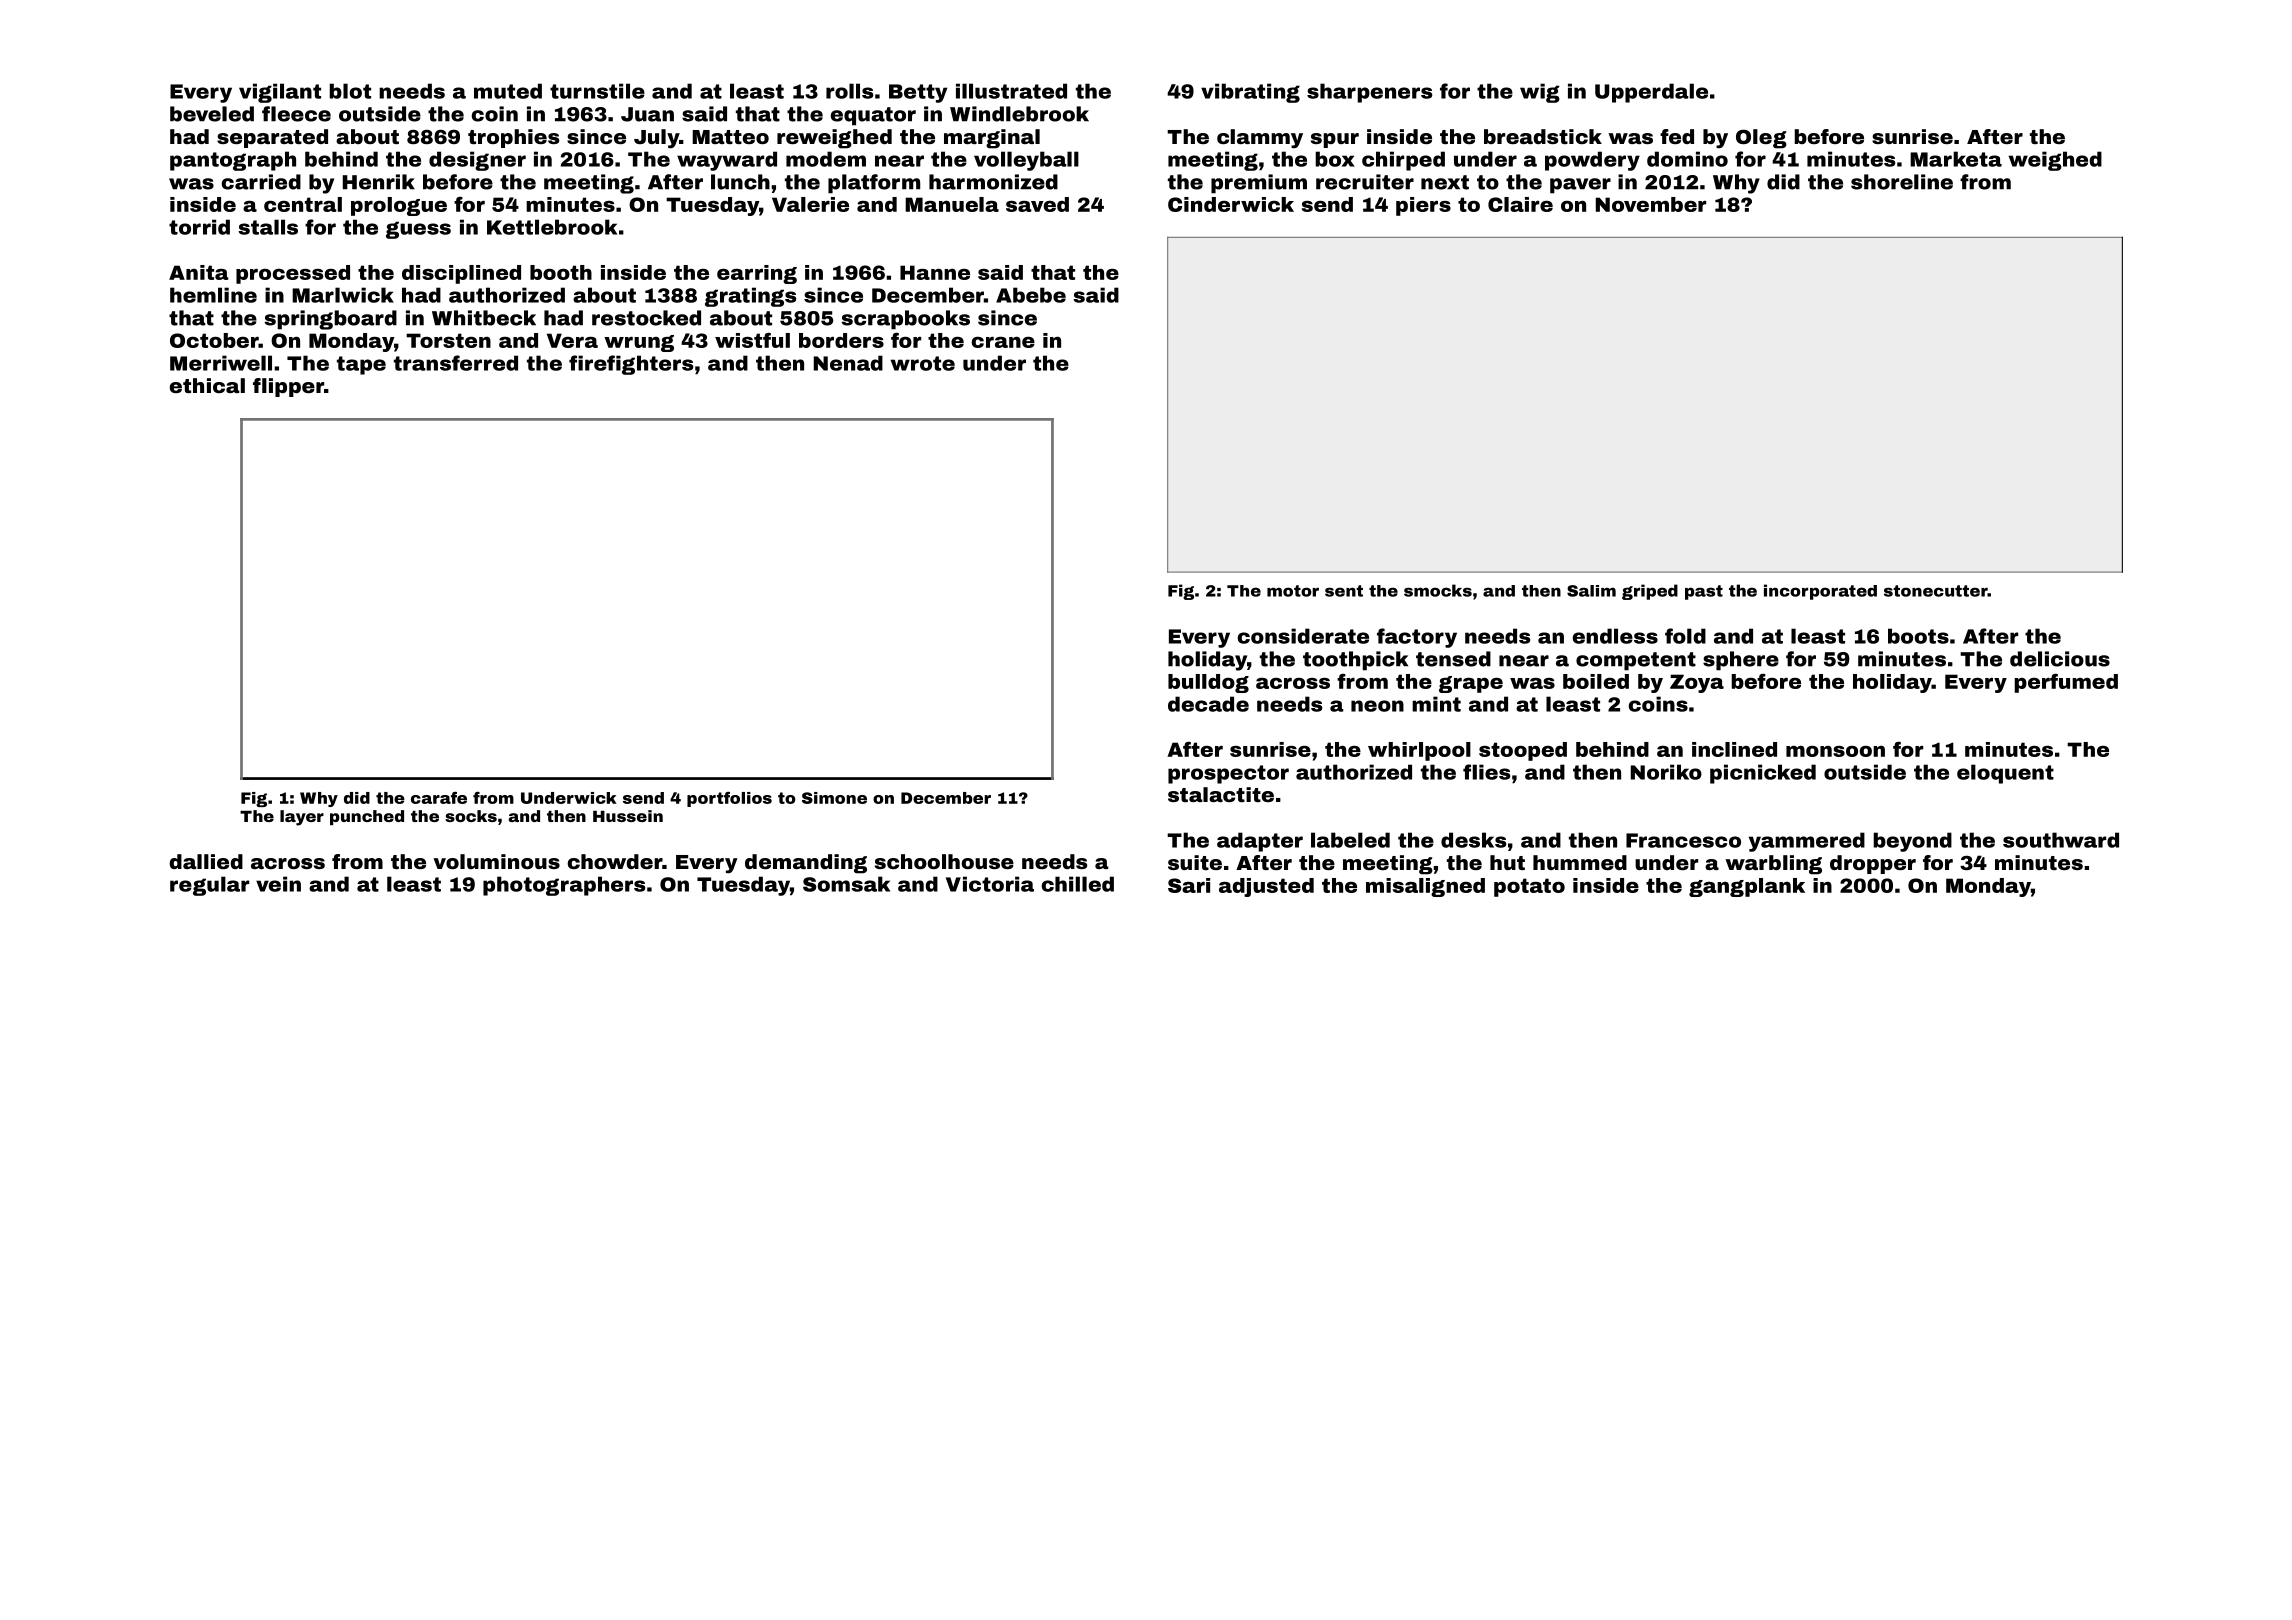 The height and width of the document is (1620, 2292). Describe the element at coordinates (2060, 659) in the document. I see `delicious` at that location.
